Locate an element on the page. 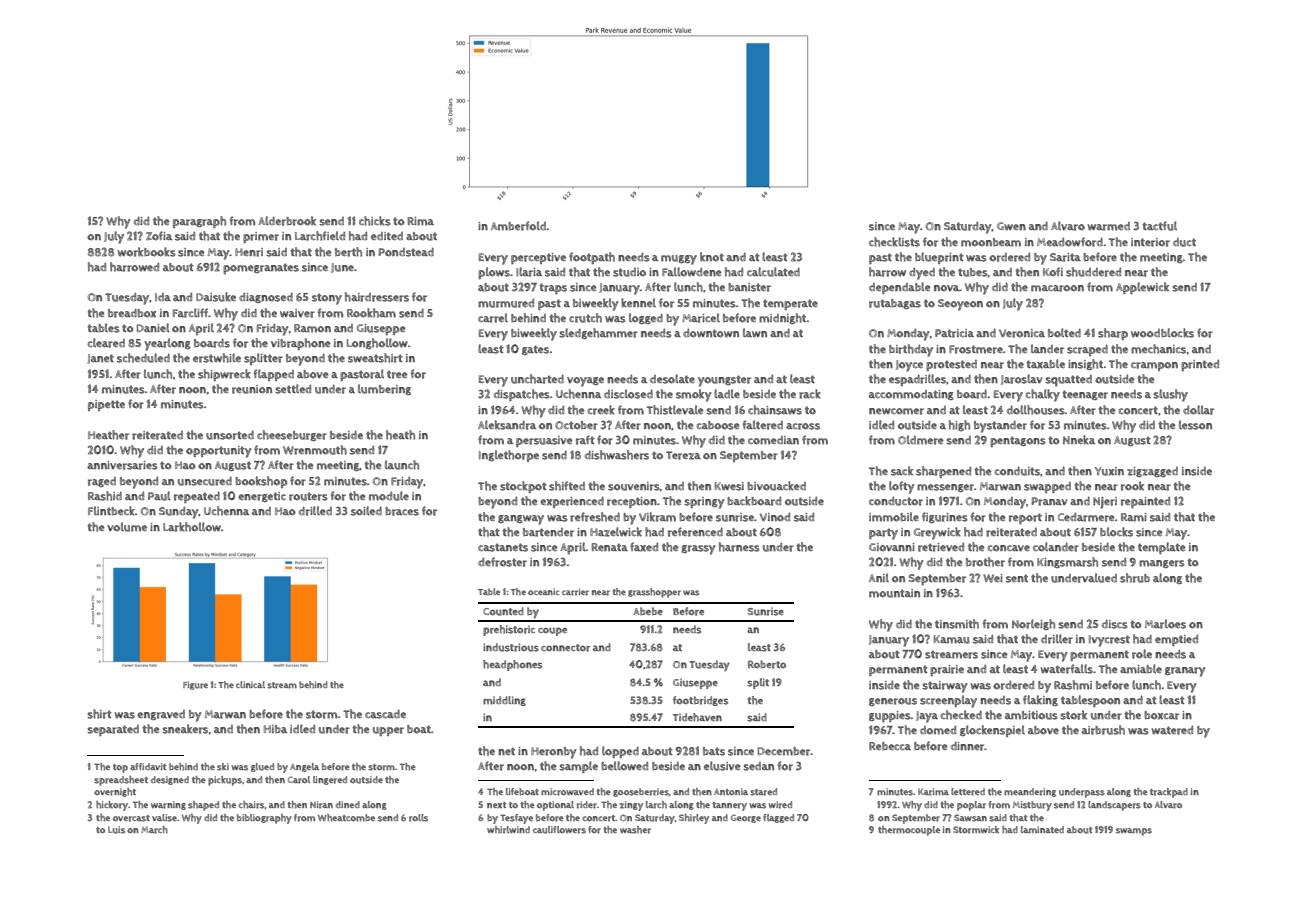 The width and height of the page is (1308, 924). dollhouses is located at coordinates (1036, 410).
